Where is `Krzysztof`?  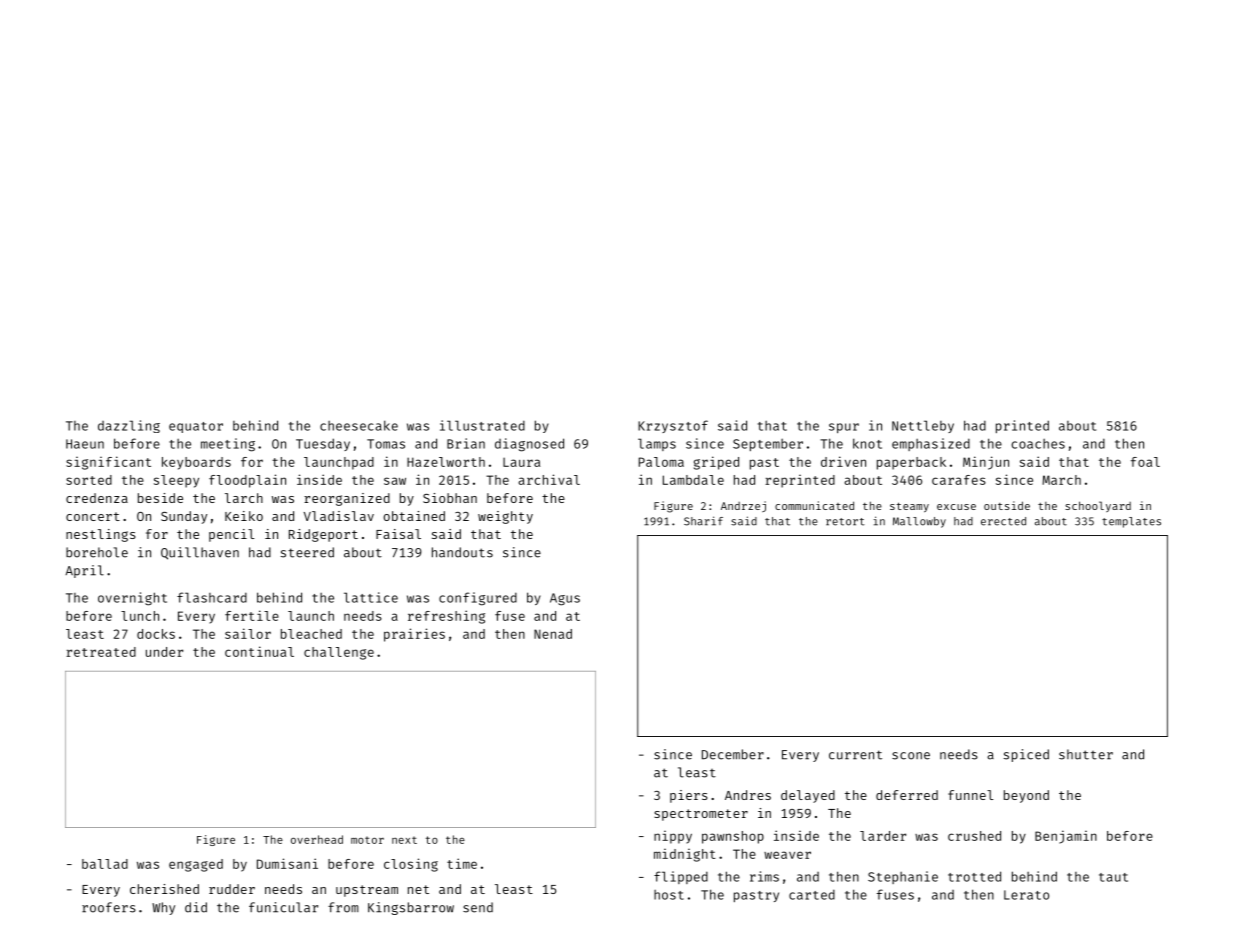
Krzysztof is located at coordinates (673, 426).
